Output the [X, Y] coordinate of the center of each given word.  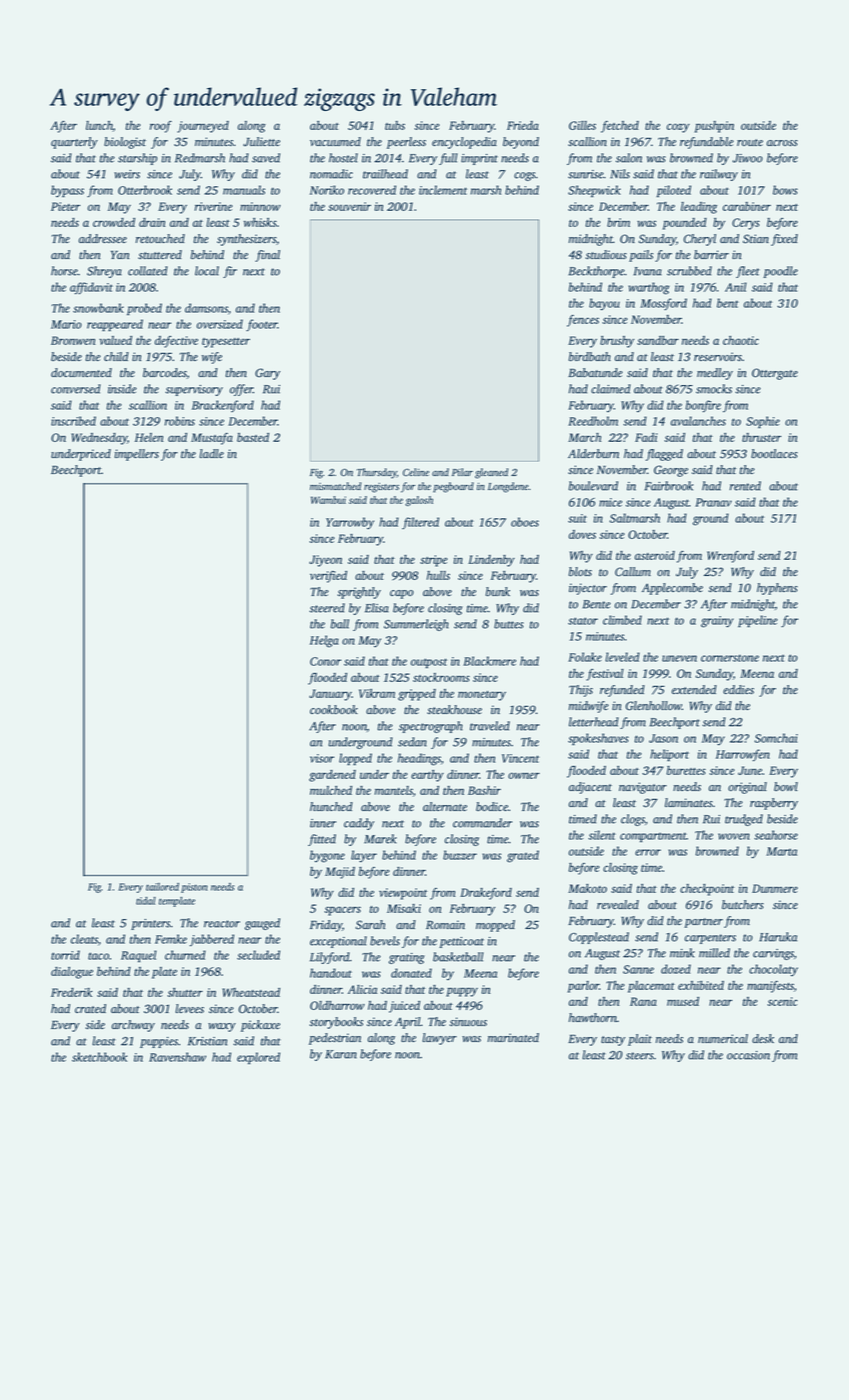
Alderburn [593, 454]
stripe [433, 561]
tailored [162, 887]
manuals [244, 190]
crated [90, 1008]
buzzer [460, 855]
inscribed [73, 421]
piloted [674, 191]
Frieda [523, 125]
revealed [618, 904]
